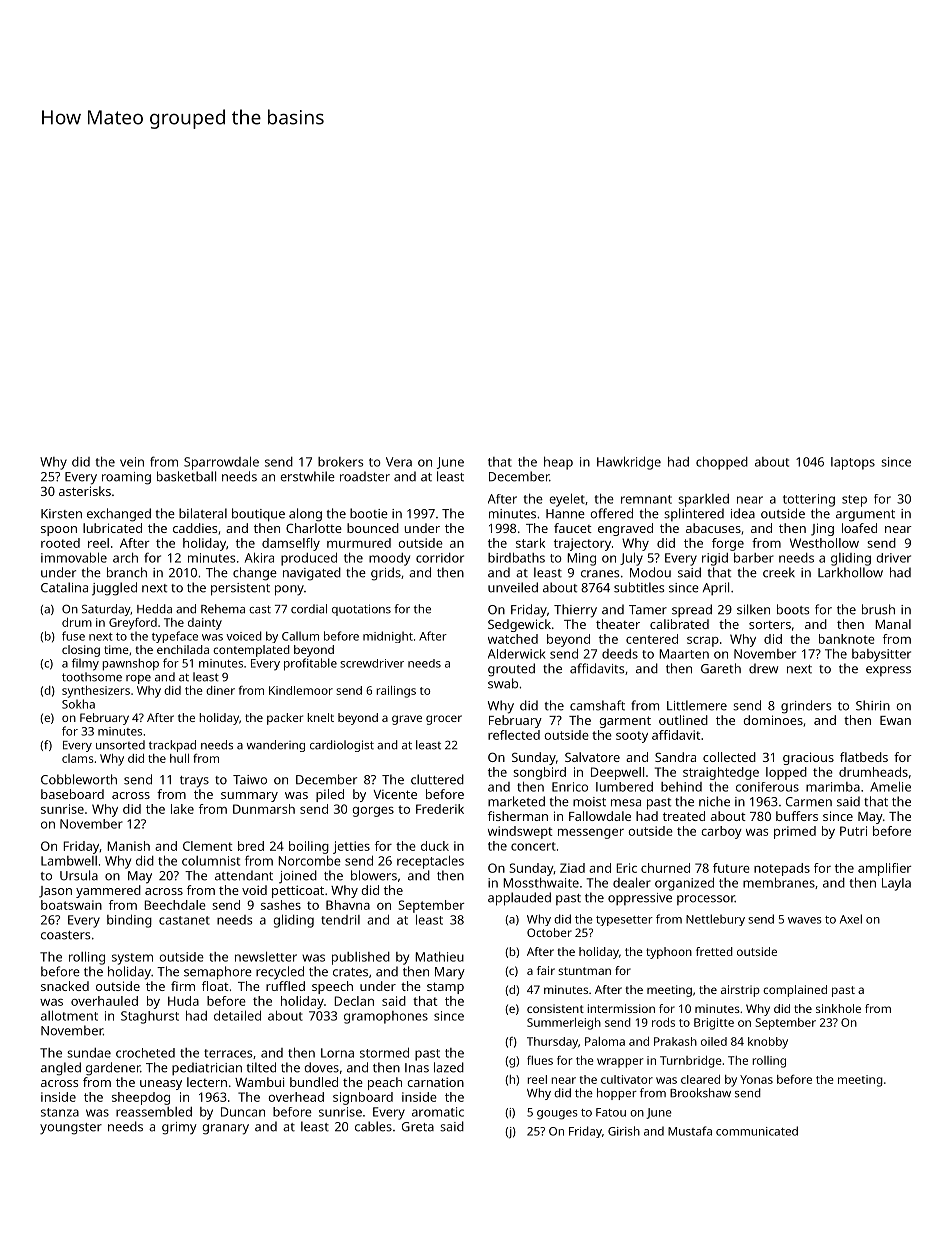 Image resolution: width=952 pixels, height=1233 pixels. What do you see at coordinates (449, 1067) in the screenshot?
I see `lazed` at bounding box center [449, 1067].
